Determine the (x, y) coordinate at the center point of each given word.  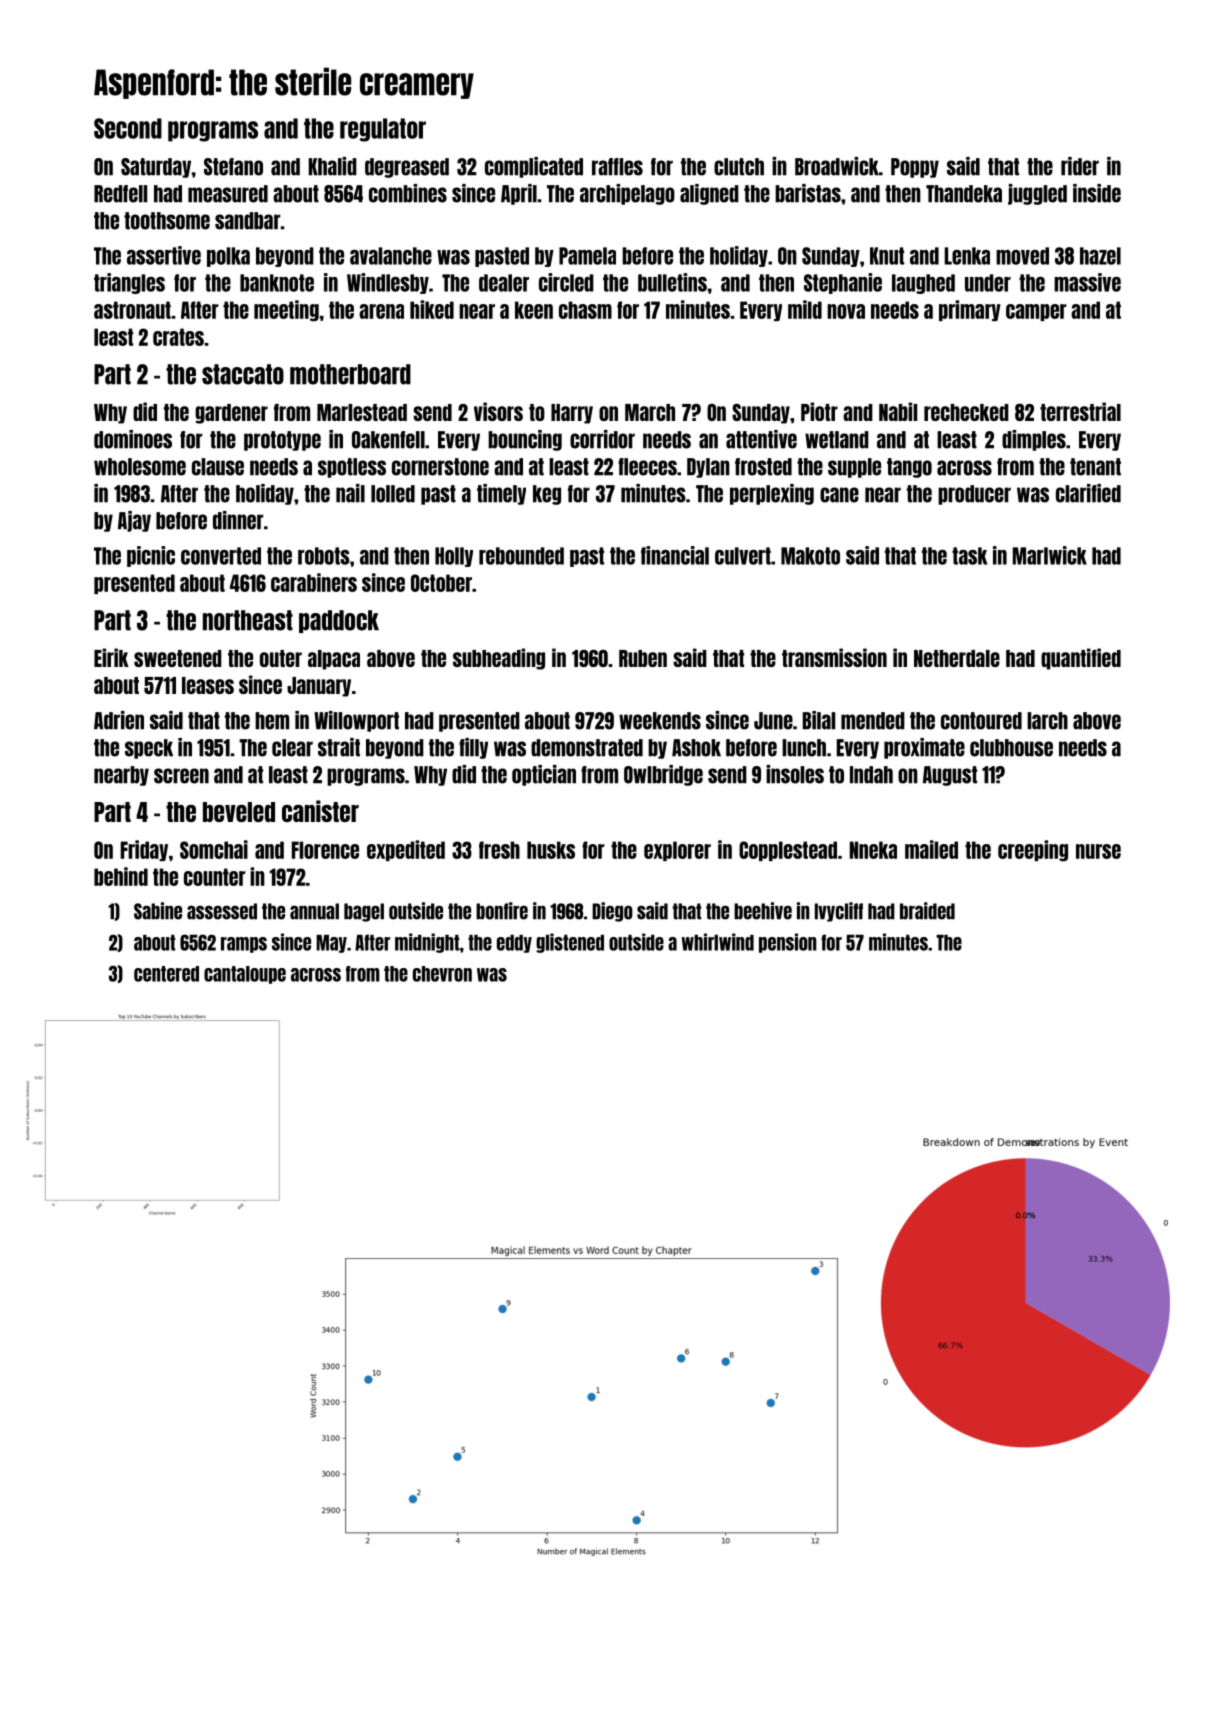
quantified (1081, 659)
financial (675, 555)
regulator (383, 130)
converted (221, 556)
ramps (244, 945)
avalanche (391, 256)
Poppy (915, 168)
